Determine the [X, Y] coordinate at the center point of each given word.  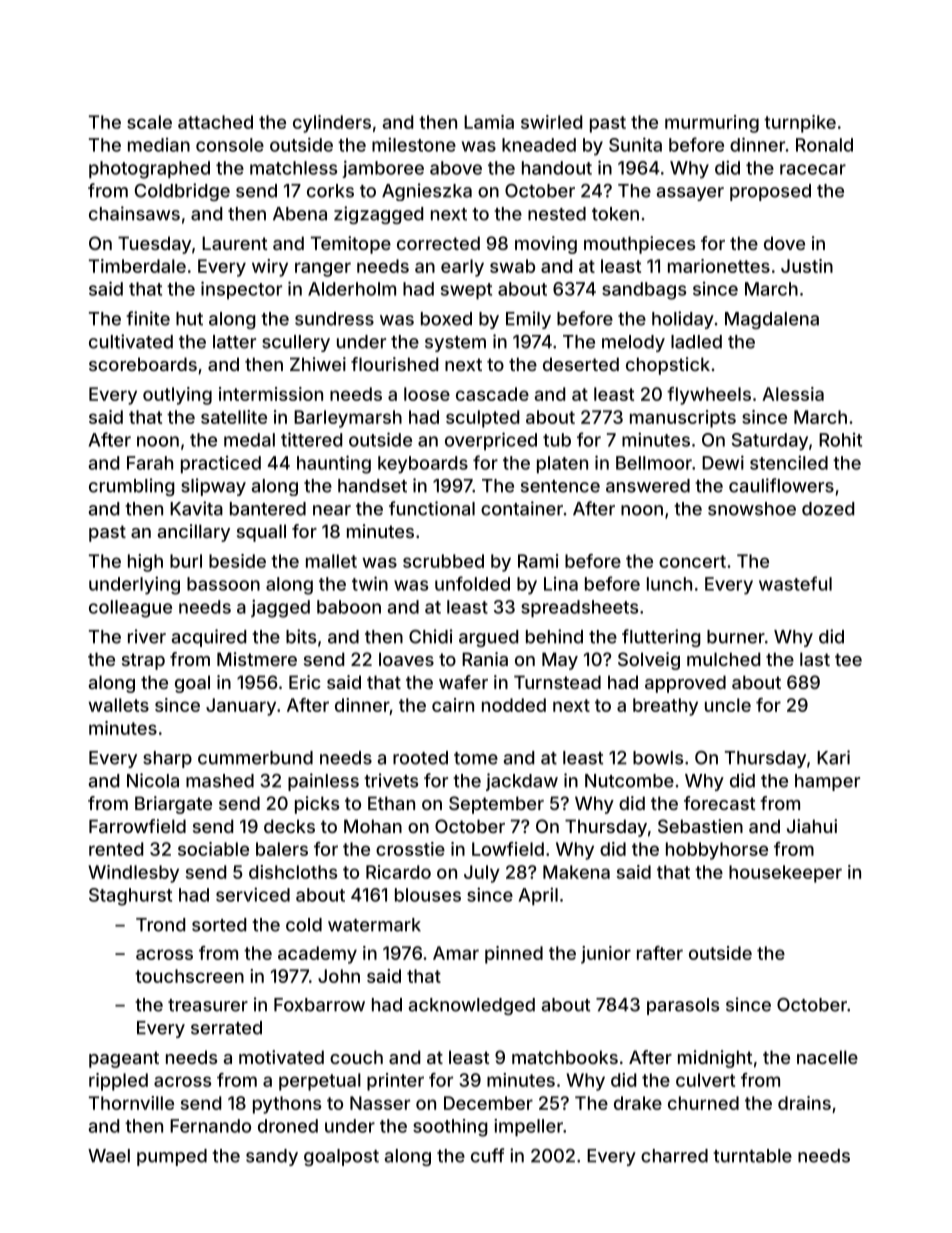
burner [736, 637]
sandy [272, 1157]
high [145, 563]
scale [149, 122]
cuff [487, 1155]
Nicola [153, 780]
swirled [551, 122]
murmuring [712, 124]
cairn [453, 705]
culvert [705, 1080]
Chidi [431, 636]
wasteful [795, 583]
